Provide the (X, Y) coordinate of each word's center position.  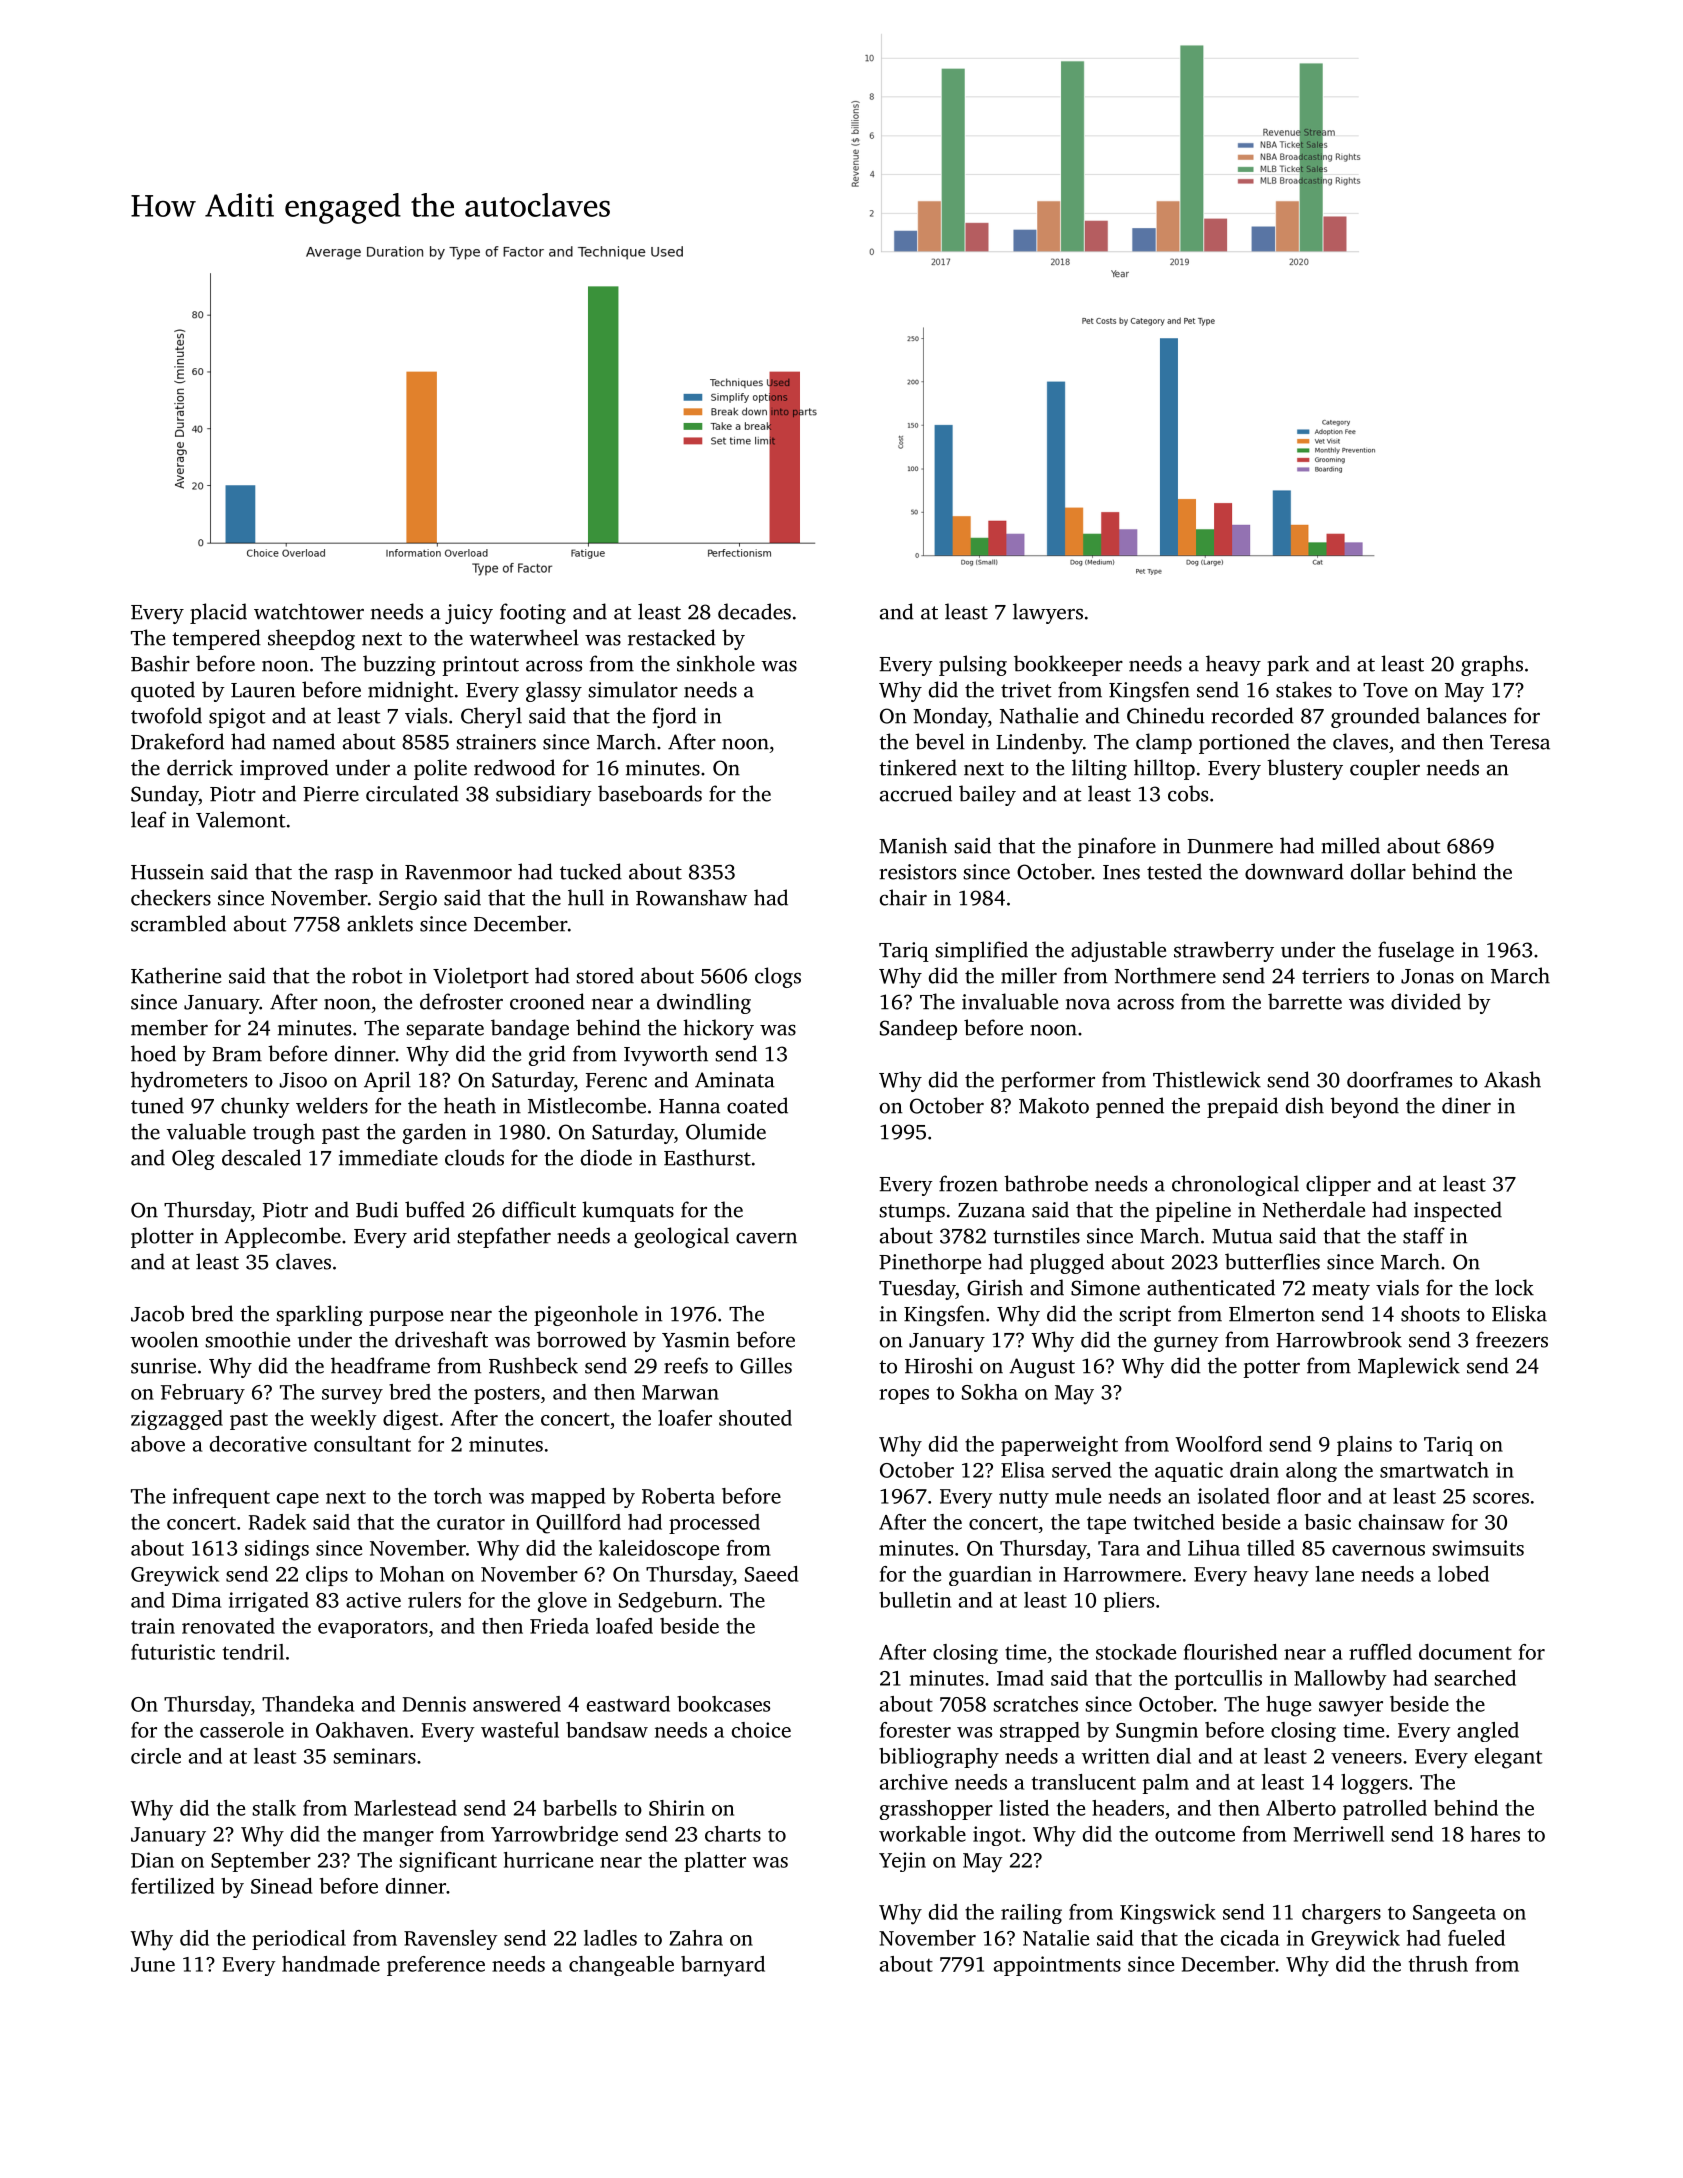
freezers (1512, 1339)
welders (332, 1105)
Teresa (1520, 742)
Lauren (263, 690)
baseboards (650, 793)
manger (398, 1838)
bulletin (915, 1600)
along (1311, 1472)
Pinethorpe (930, 1263)
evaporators (373, 1629)
